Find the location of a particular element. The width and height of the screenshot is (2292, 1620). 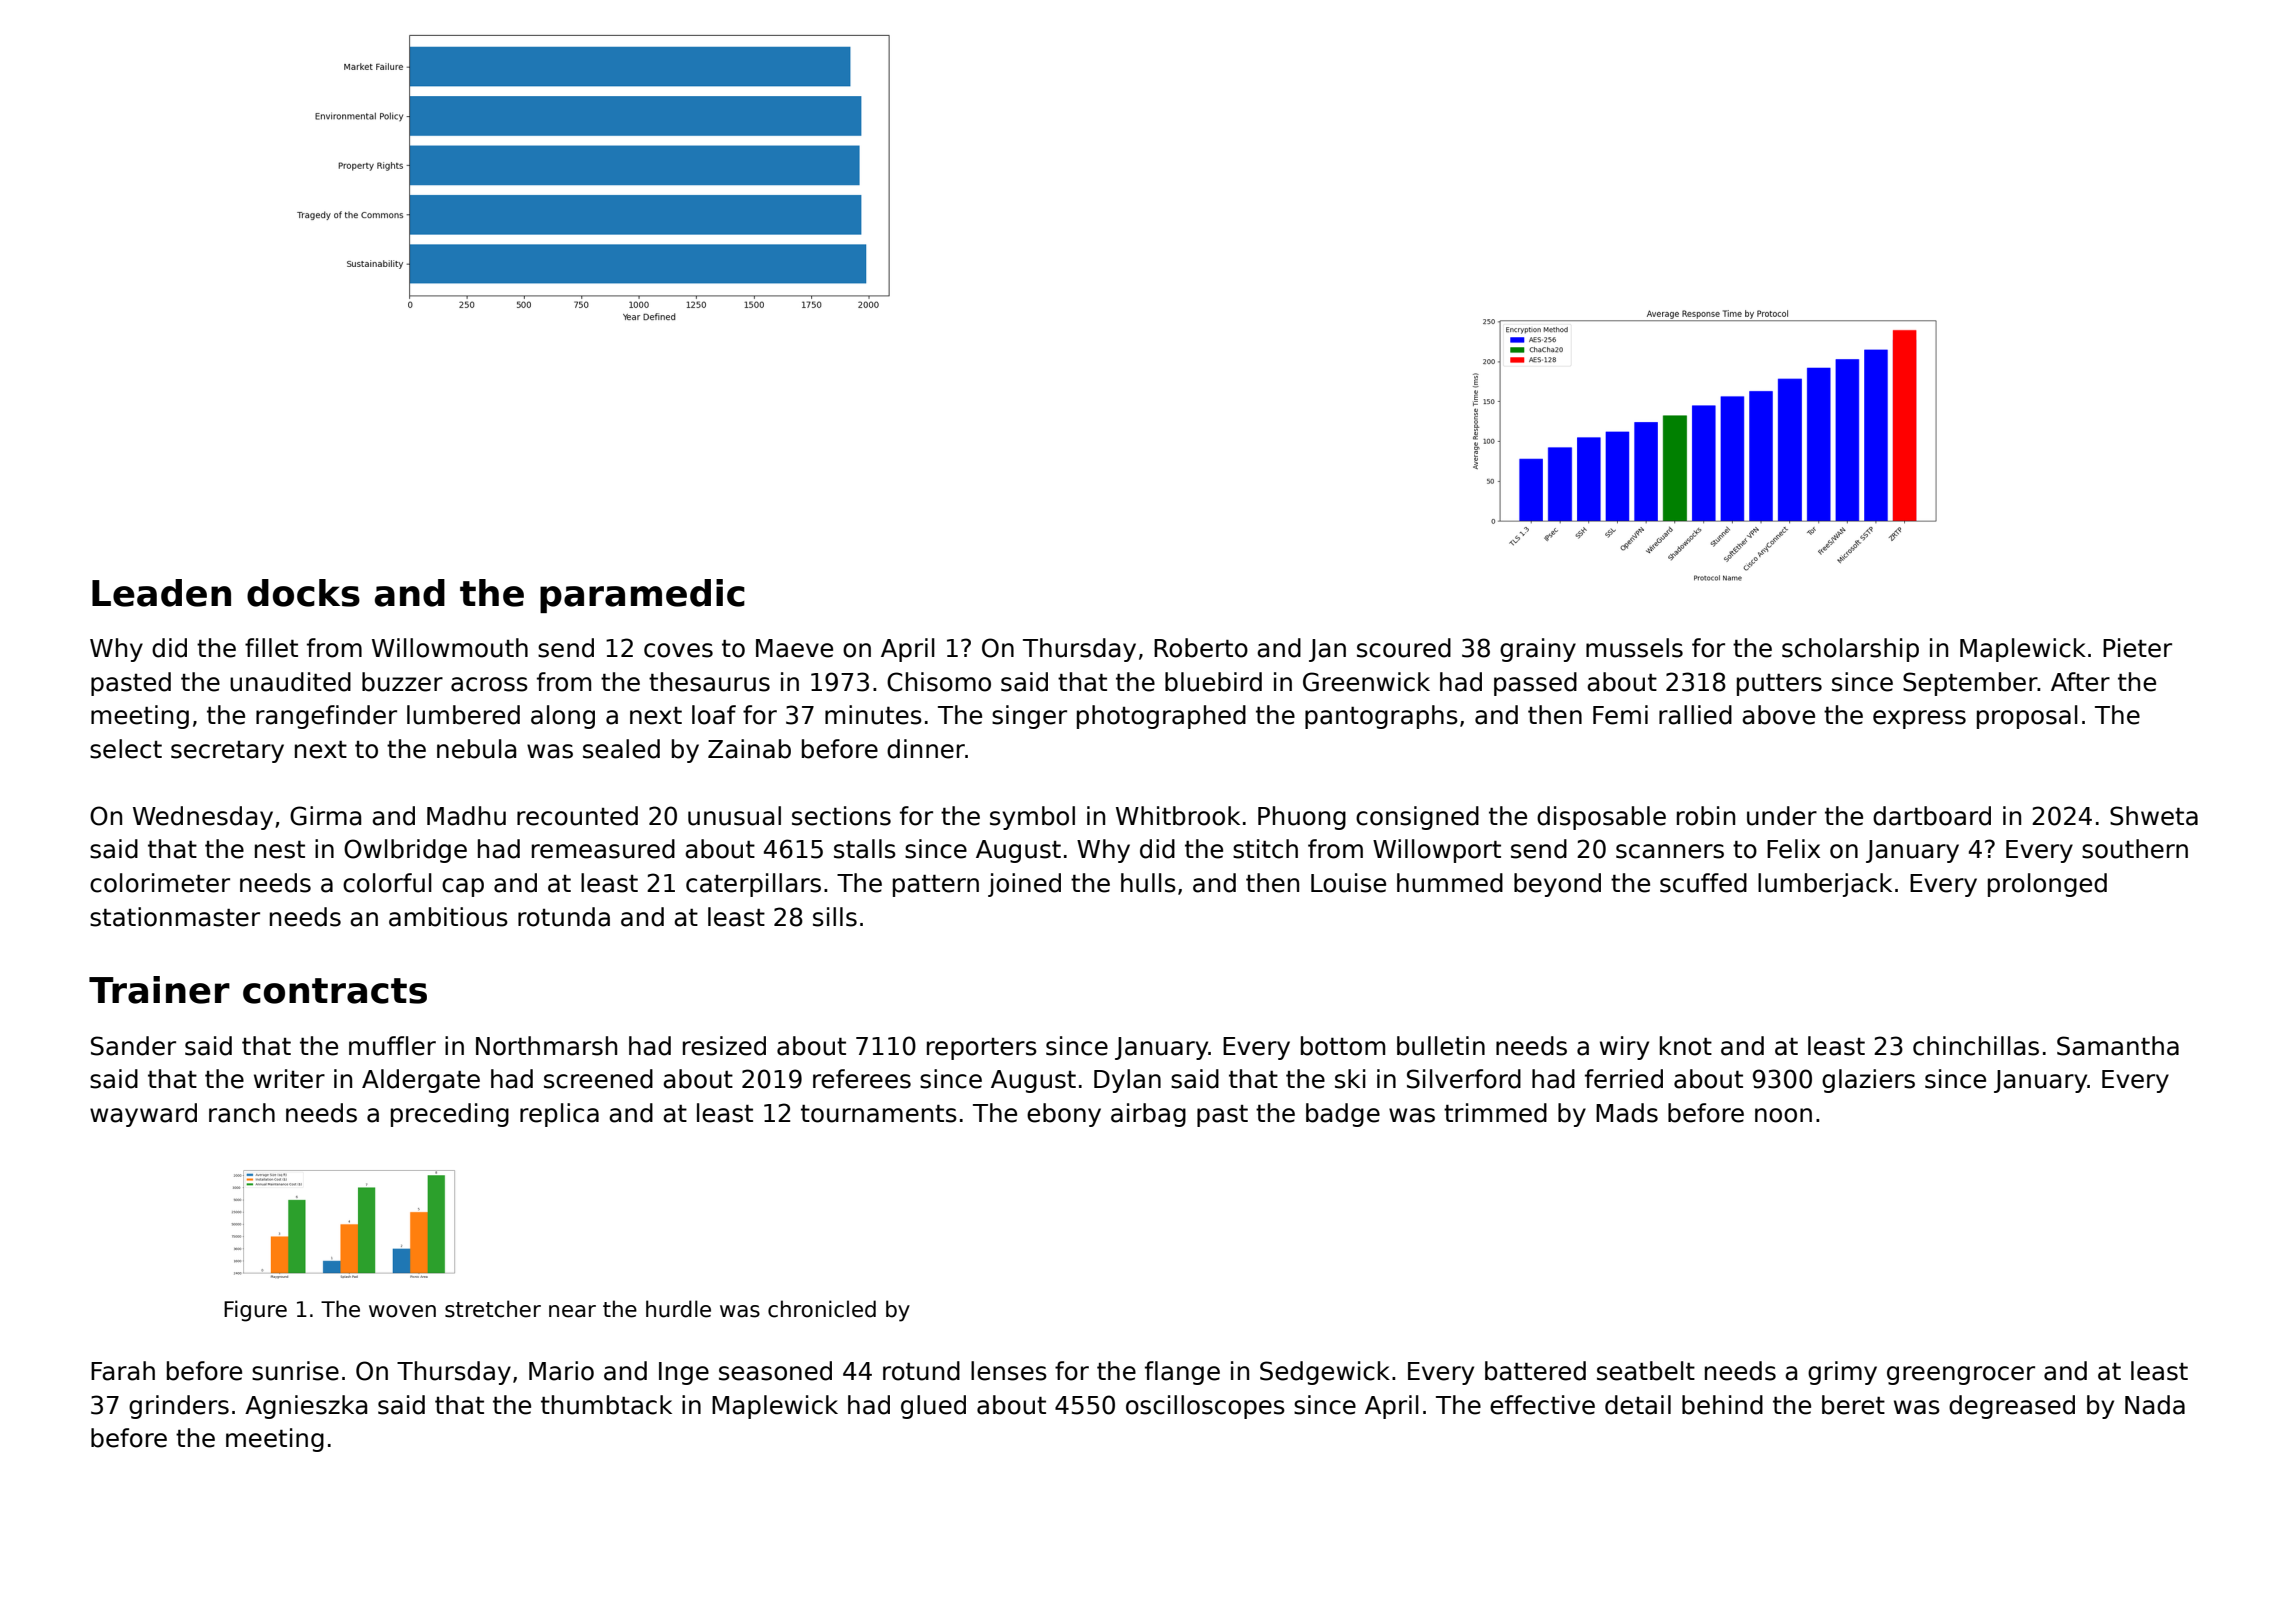

ebony is located at coordinates (1064, 1115).
